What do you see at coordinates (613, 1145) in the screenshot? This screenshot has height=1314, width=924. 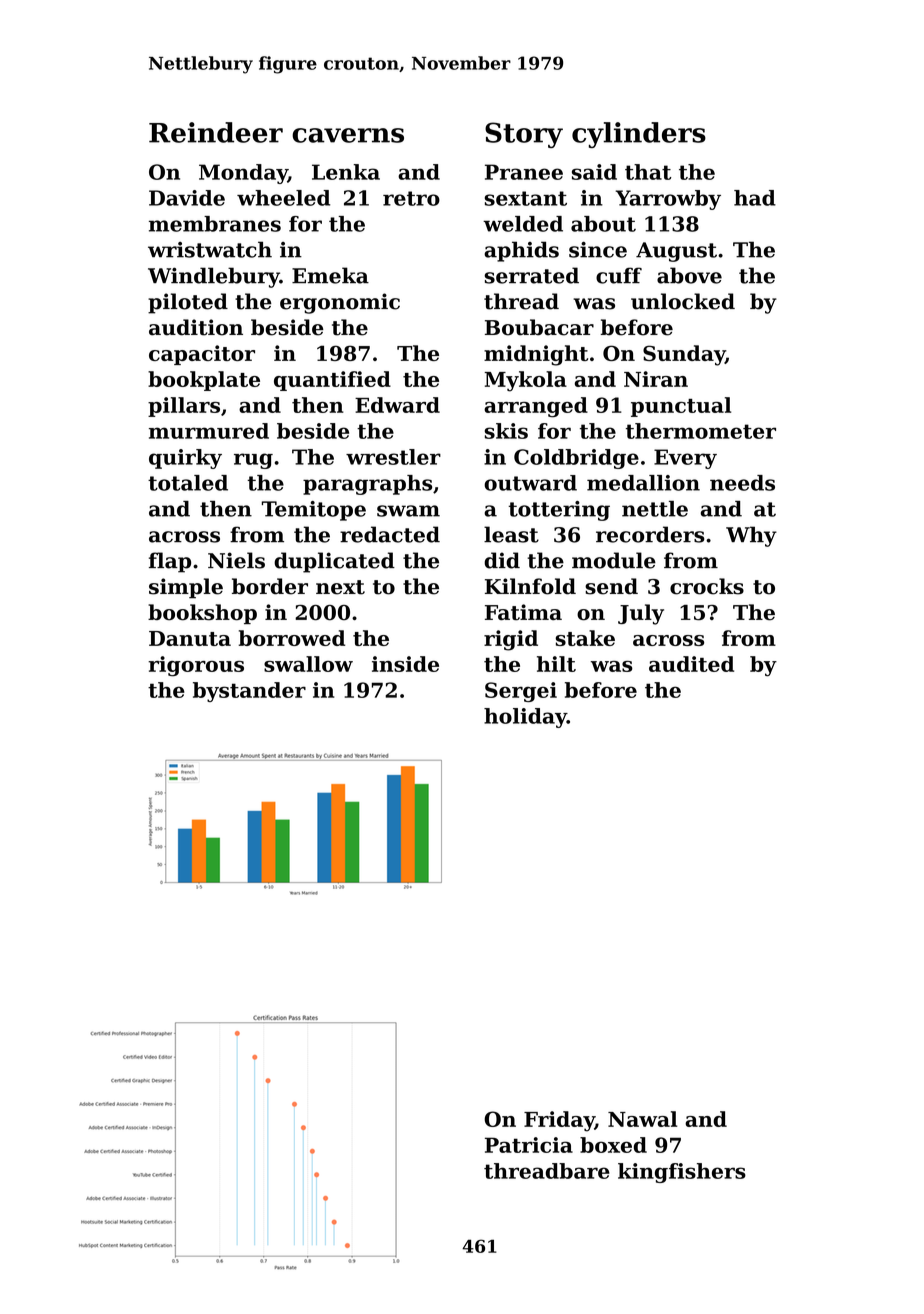 I see `boxed` at bounding box center [613, 1145].
